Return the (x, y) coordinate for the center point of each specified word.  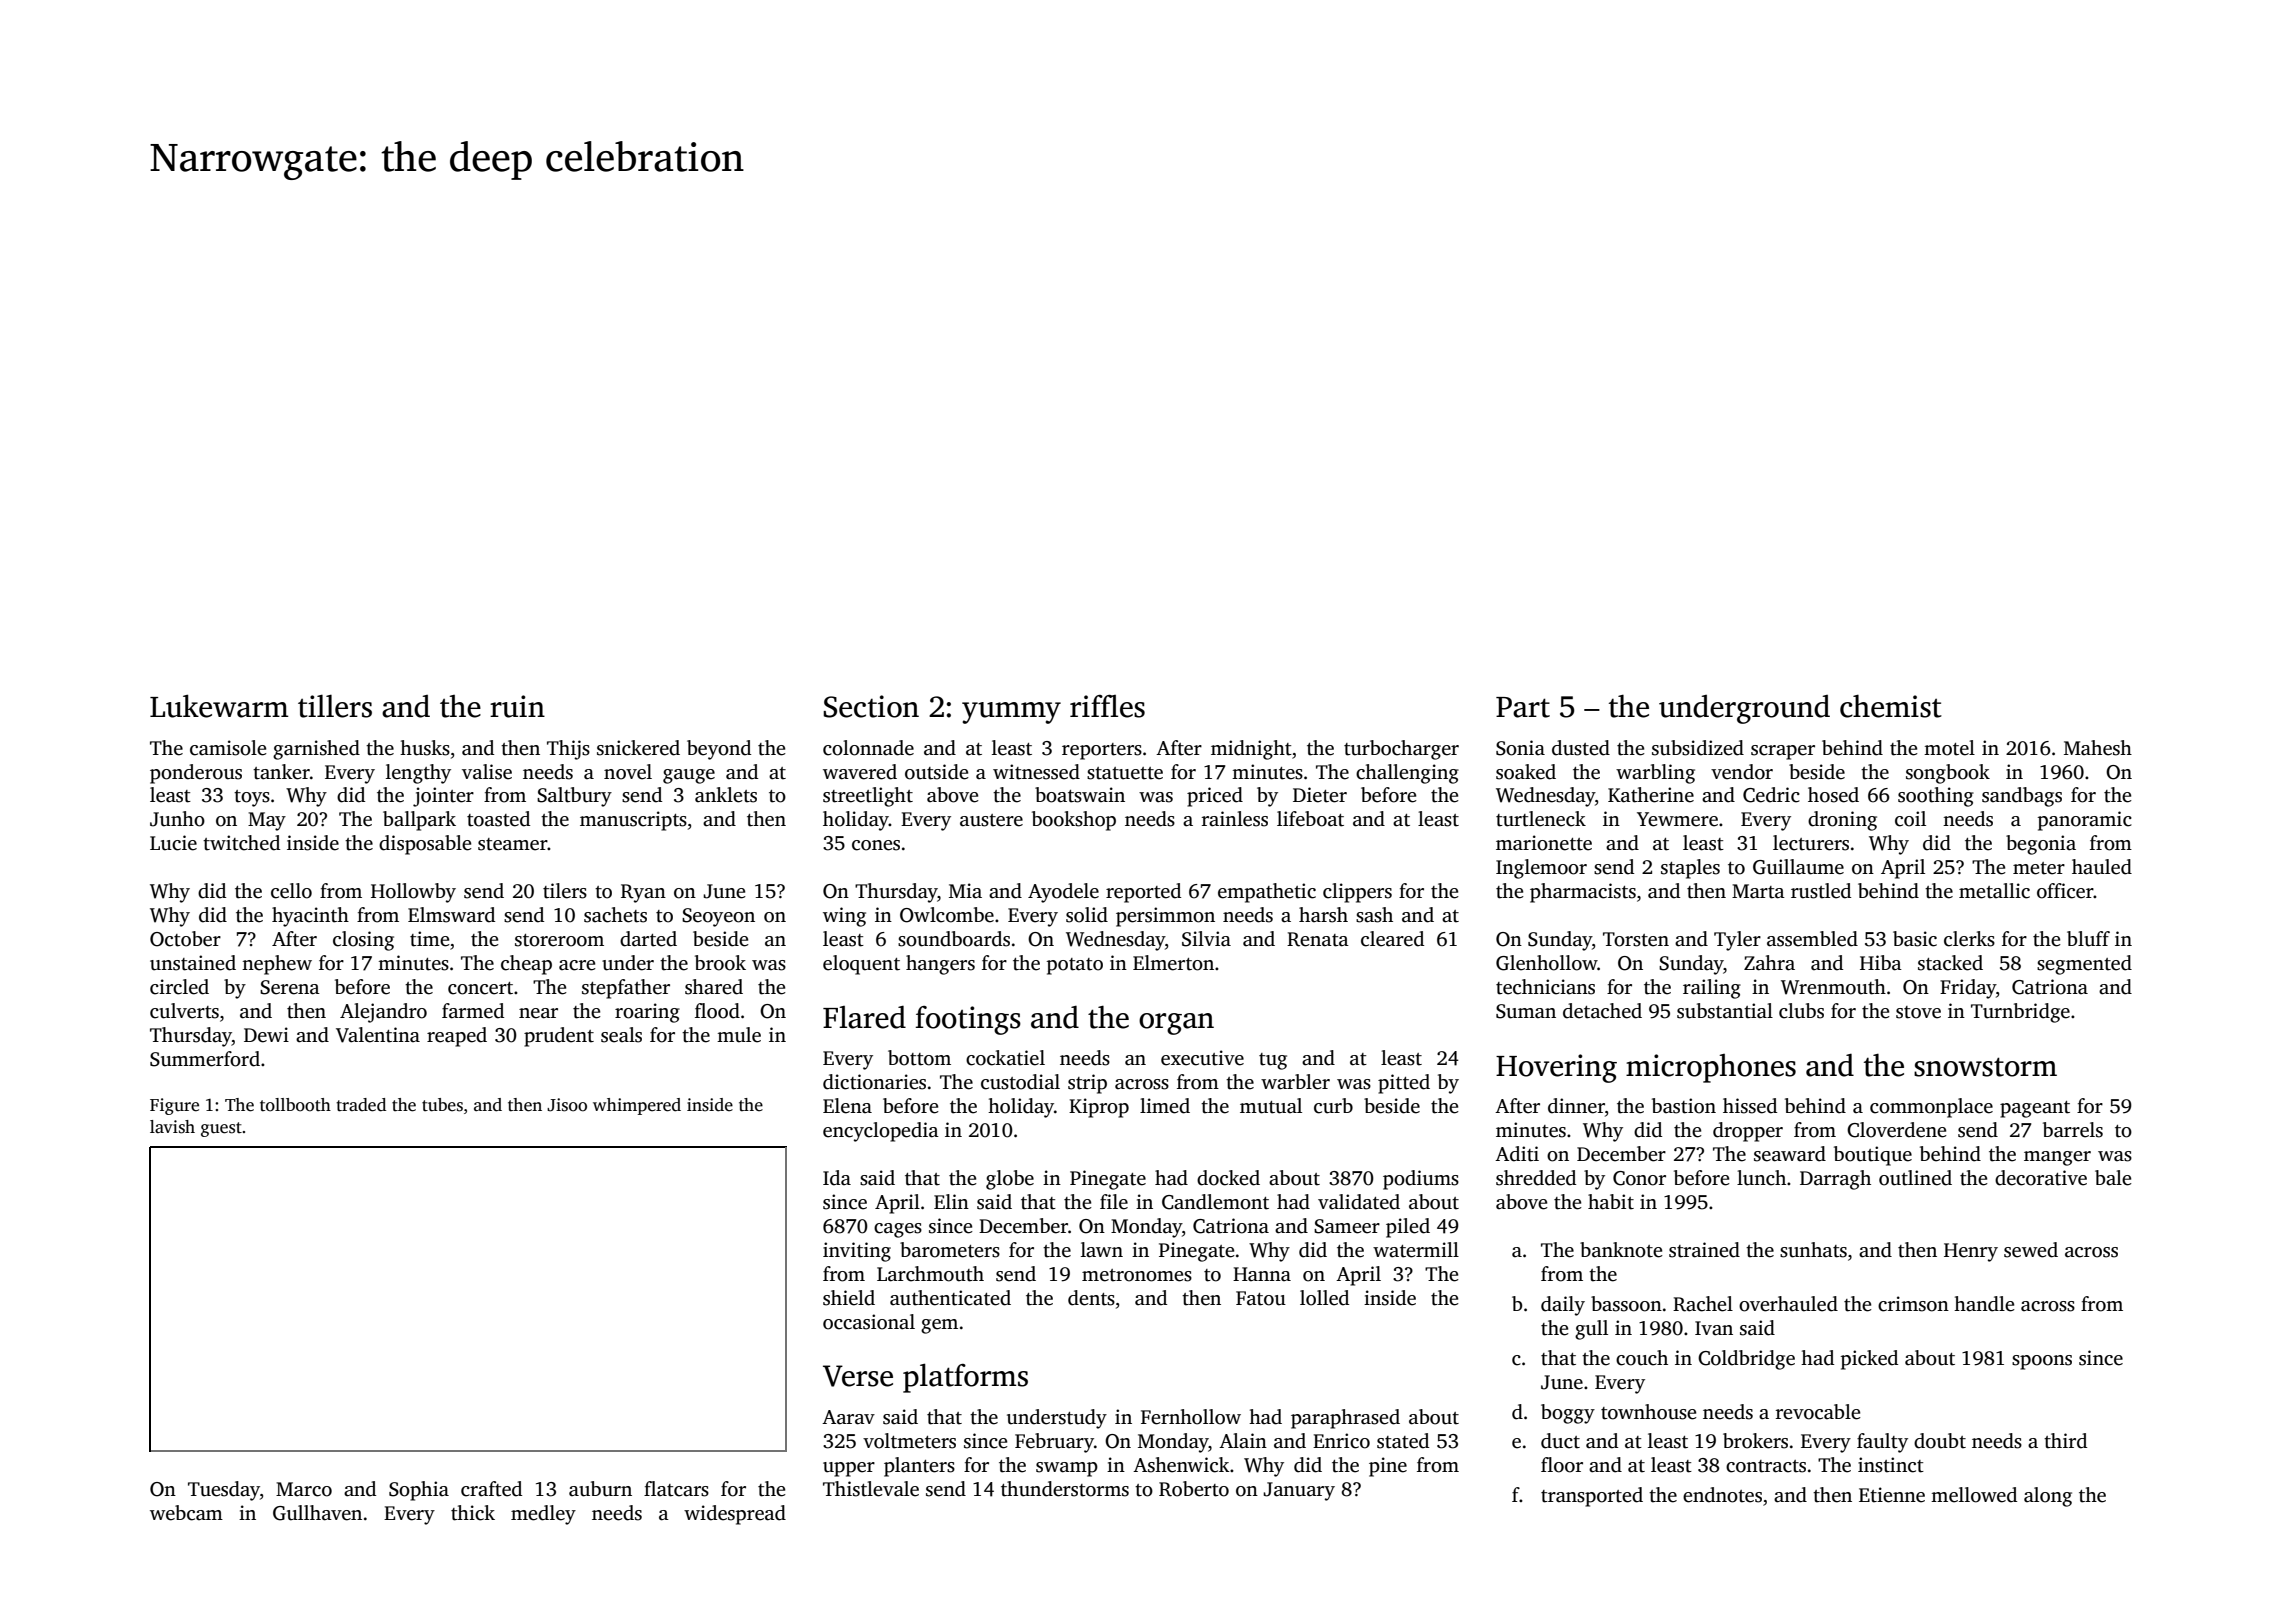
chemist (1891, 706)
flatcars (676, 1489)
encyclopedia (881, 1132)
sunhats (1813, 1250)
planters (919, 1467)
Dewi (266, 1035)
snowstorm (1985, 1067)
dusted (1581, 748)
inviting (857, 1252)
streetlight (868, 797)
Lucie (173, 843)
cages (898, 1230)
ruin (517, 706)
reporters (1102, 751)
